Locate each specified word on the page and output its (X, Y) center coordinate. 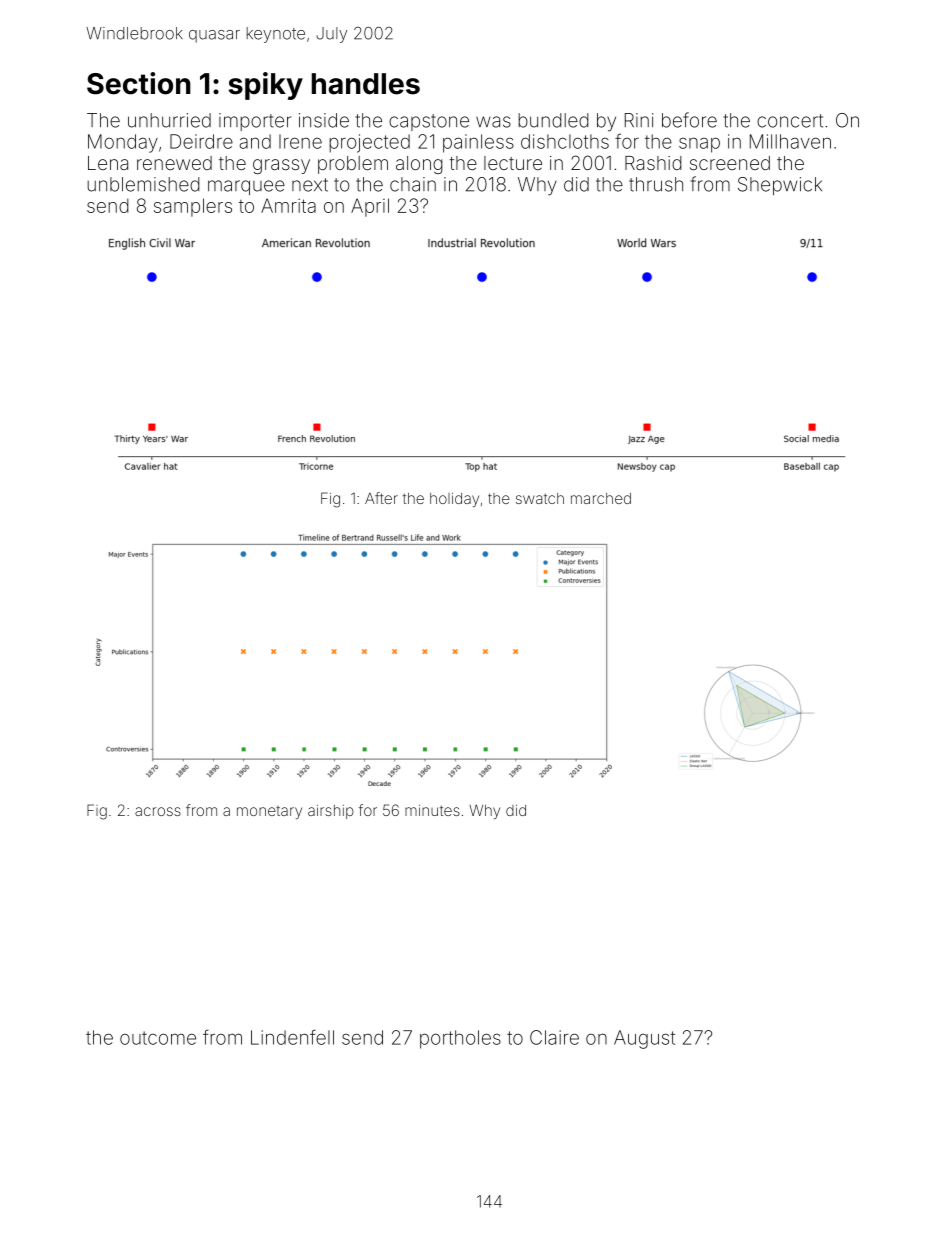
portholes (460, 1039)
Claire (554, 1037)
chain (413, 184)
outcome (158, 1038)
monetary (269, 812)
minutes (432, 810)
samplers (193, 207)
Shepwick (780, 186)
